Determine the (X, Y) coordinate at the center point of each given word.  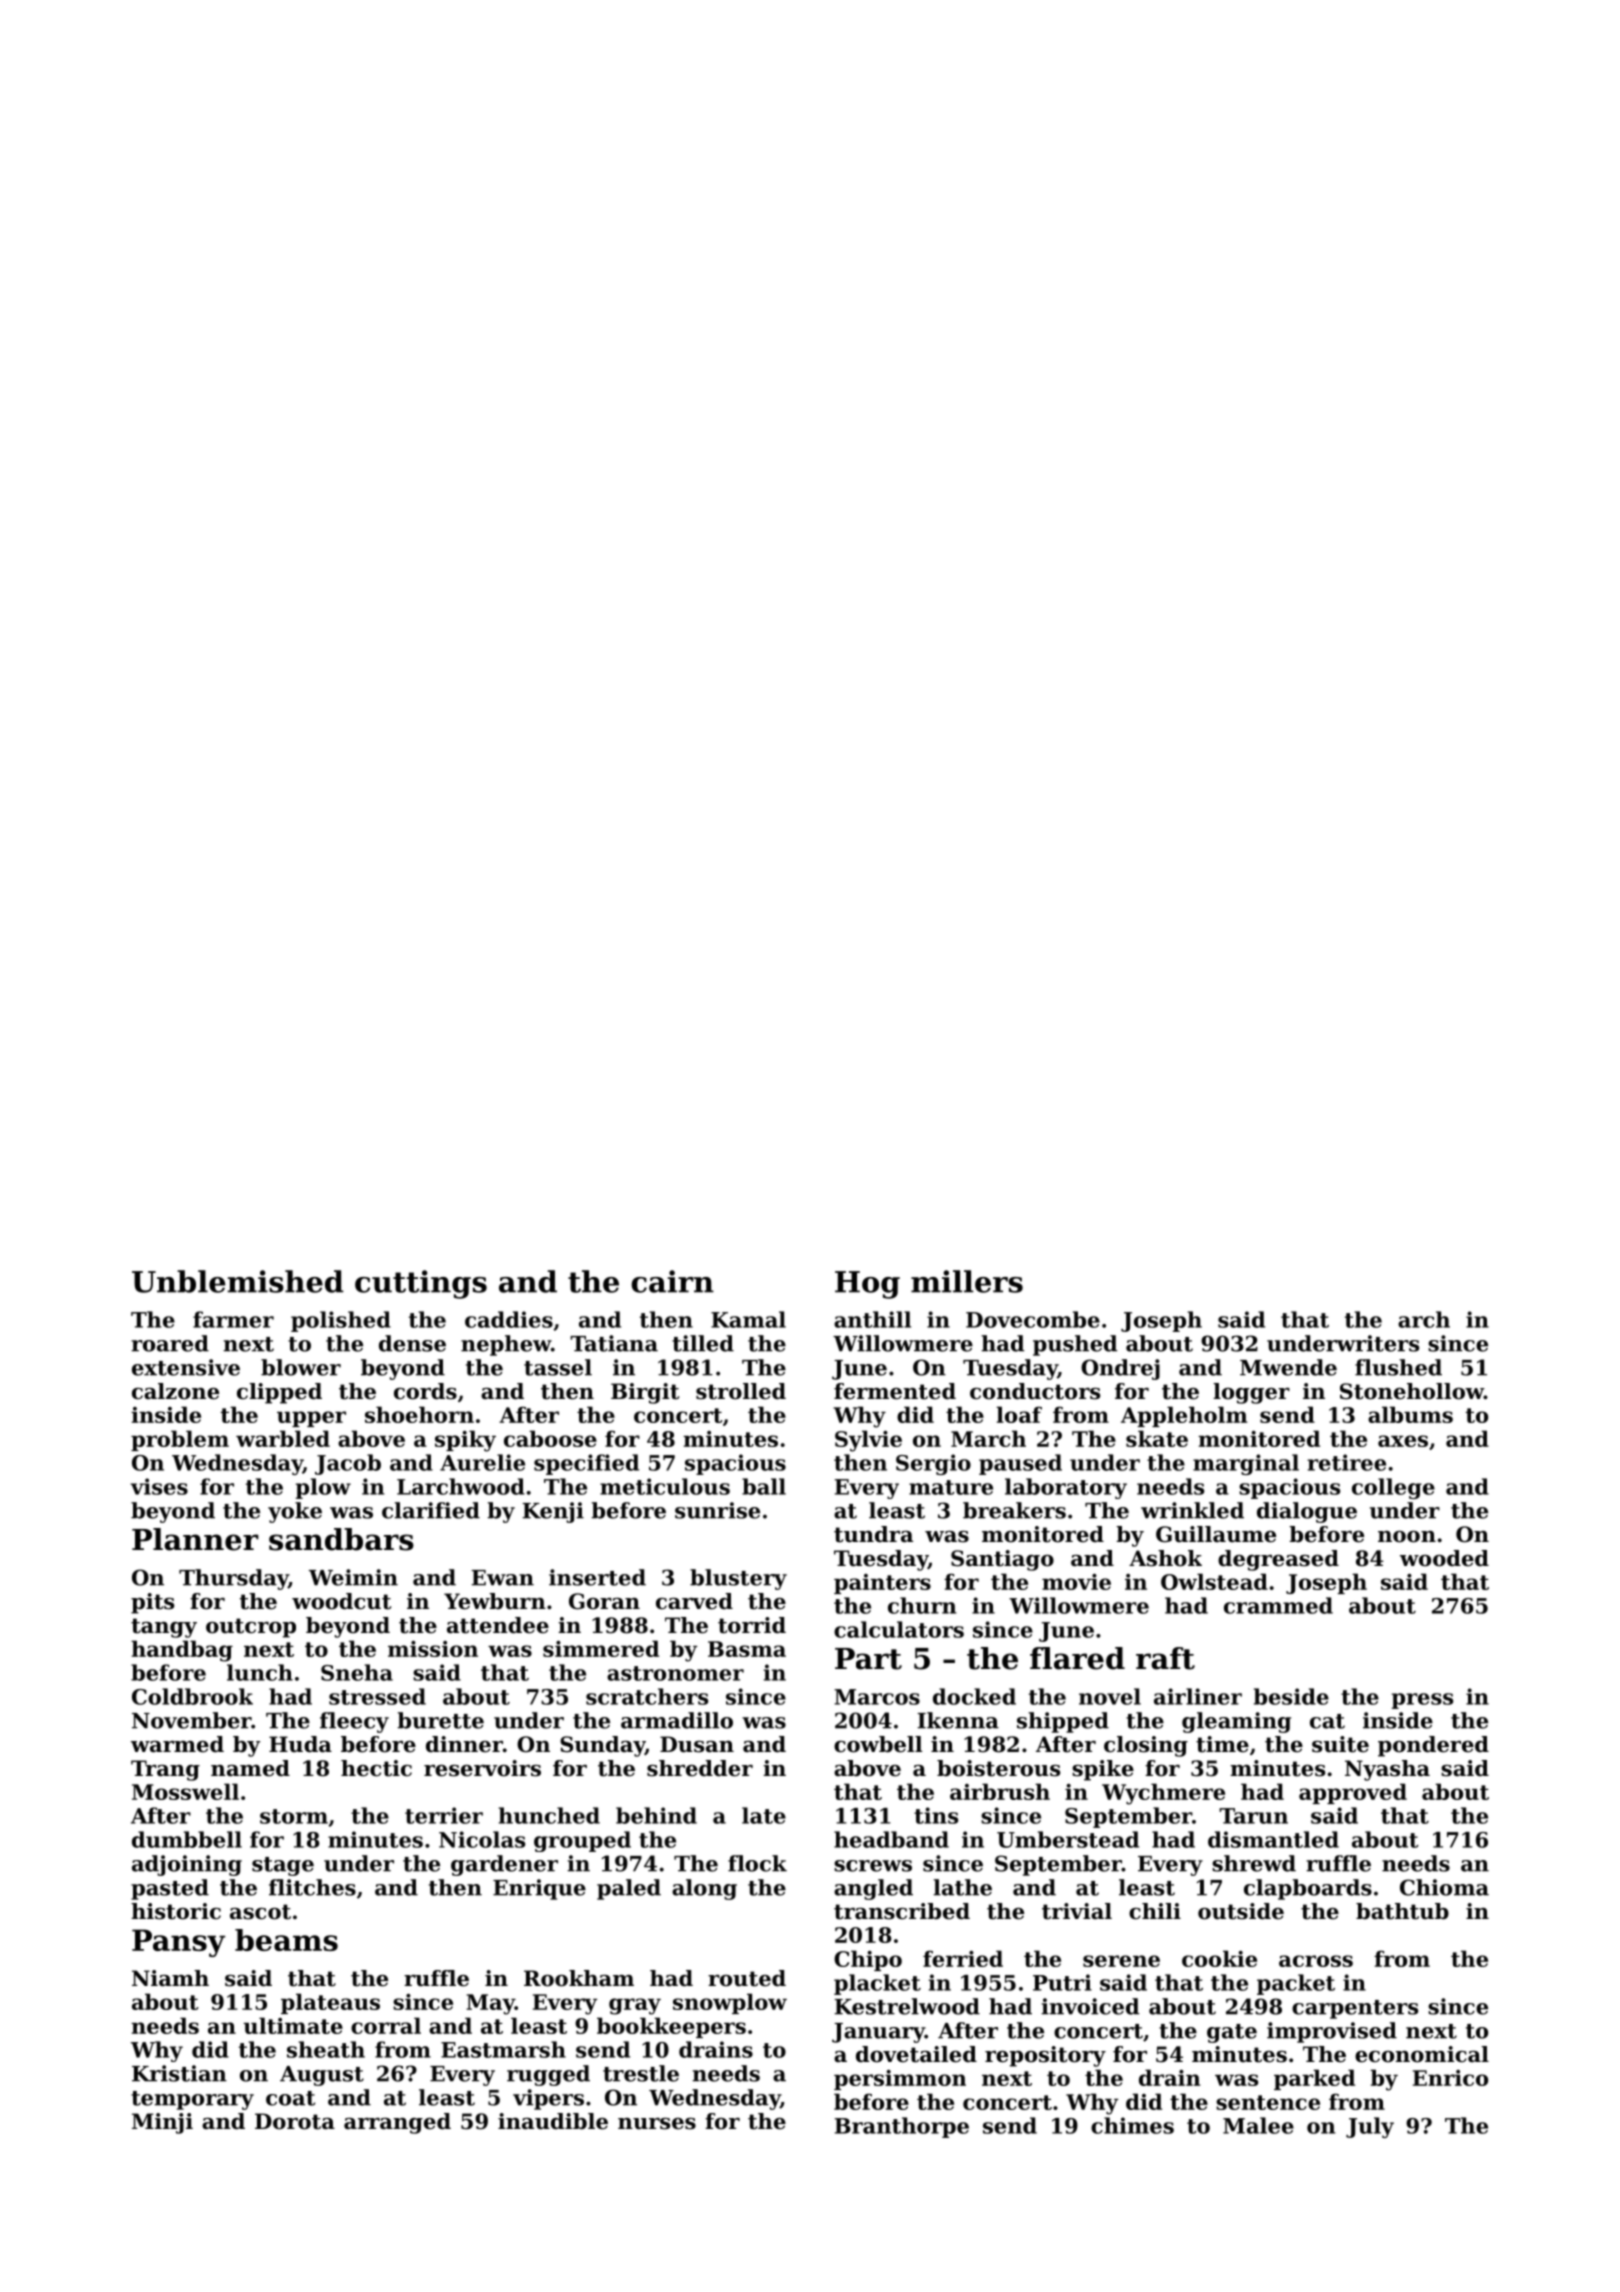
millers (967, 1281)
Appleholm (1184, 1416)
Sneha (357, 1672)
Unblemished (238, 1281)
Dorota (295, 2121)
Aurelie (482, 1462)
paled (629, 1889)
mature (951, 1487)
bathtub (1402, 1911)
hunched (549, 1815)
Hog (867, 1285)
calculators (899, 1629)
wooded (1444, 1558)
